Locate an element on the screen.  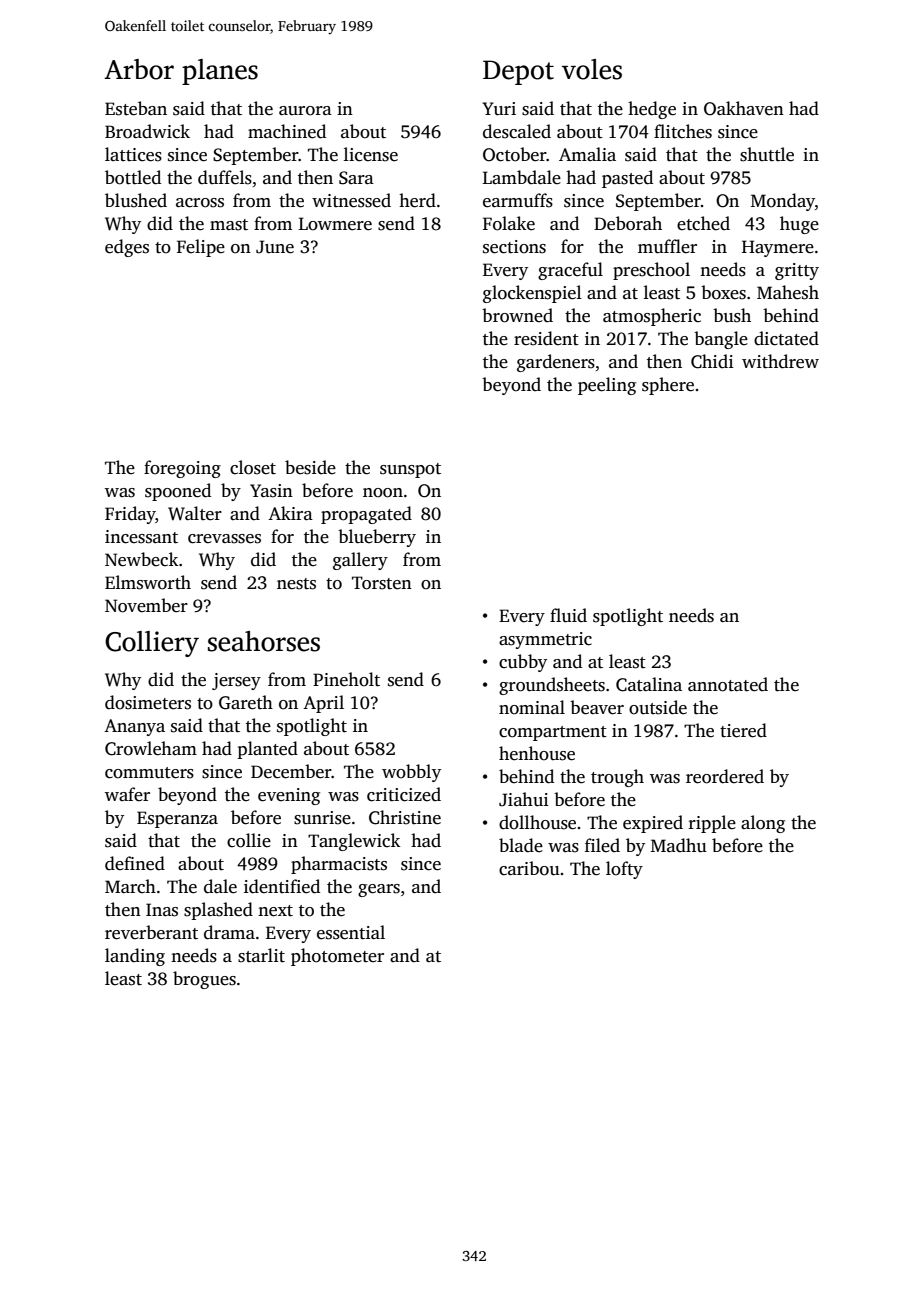
Arbor is located at coordinates (139, 69).
